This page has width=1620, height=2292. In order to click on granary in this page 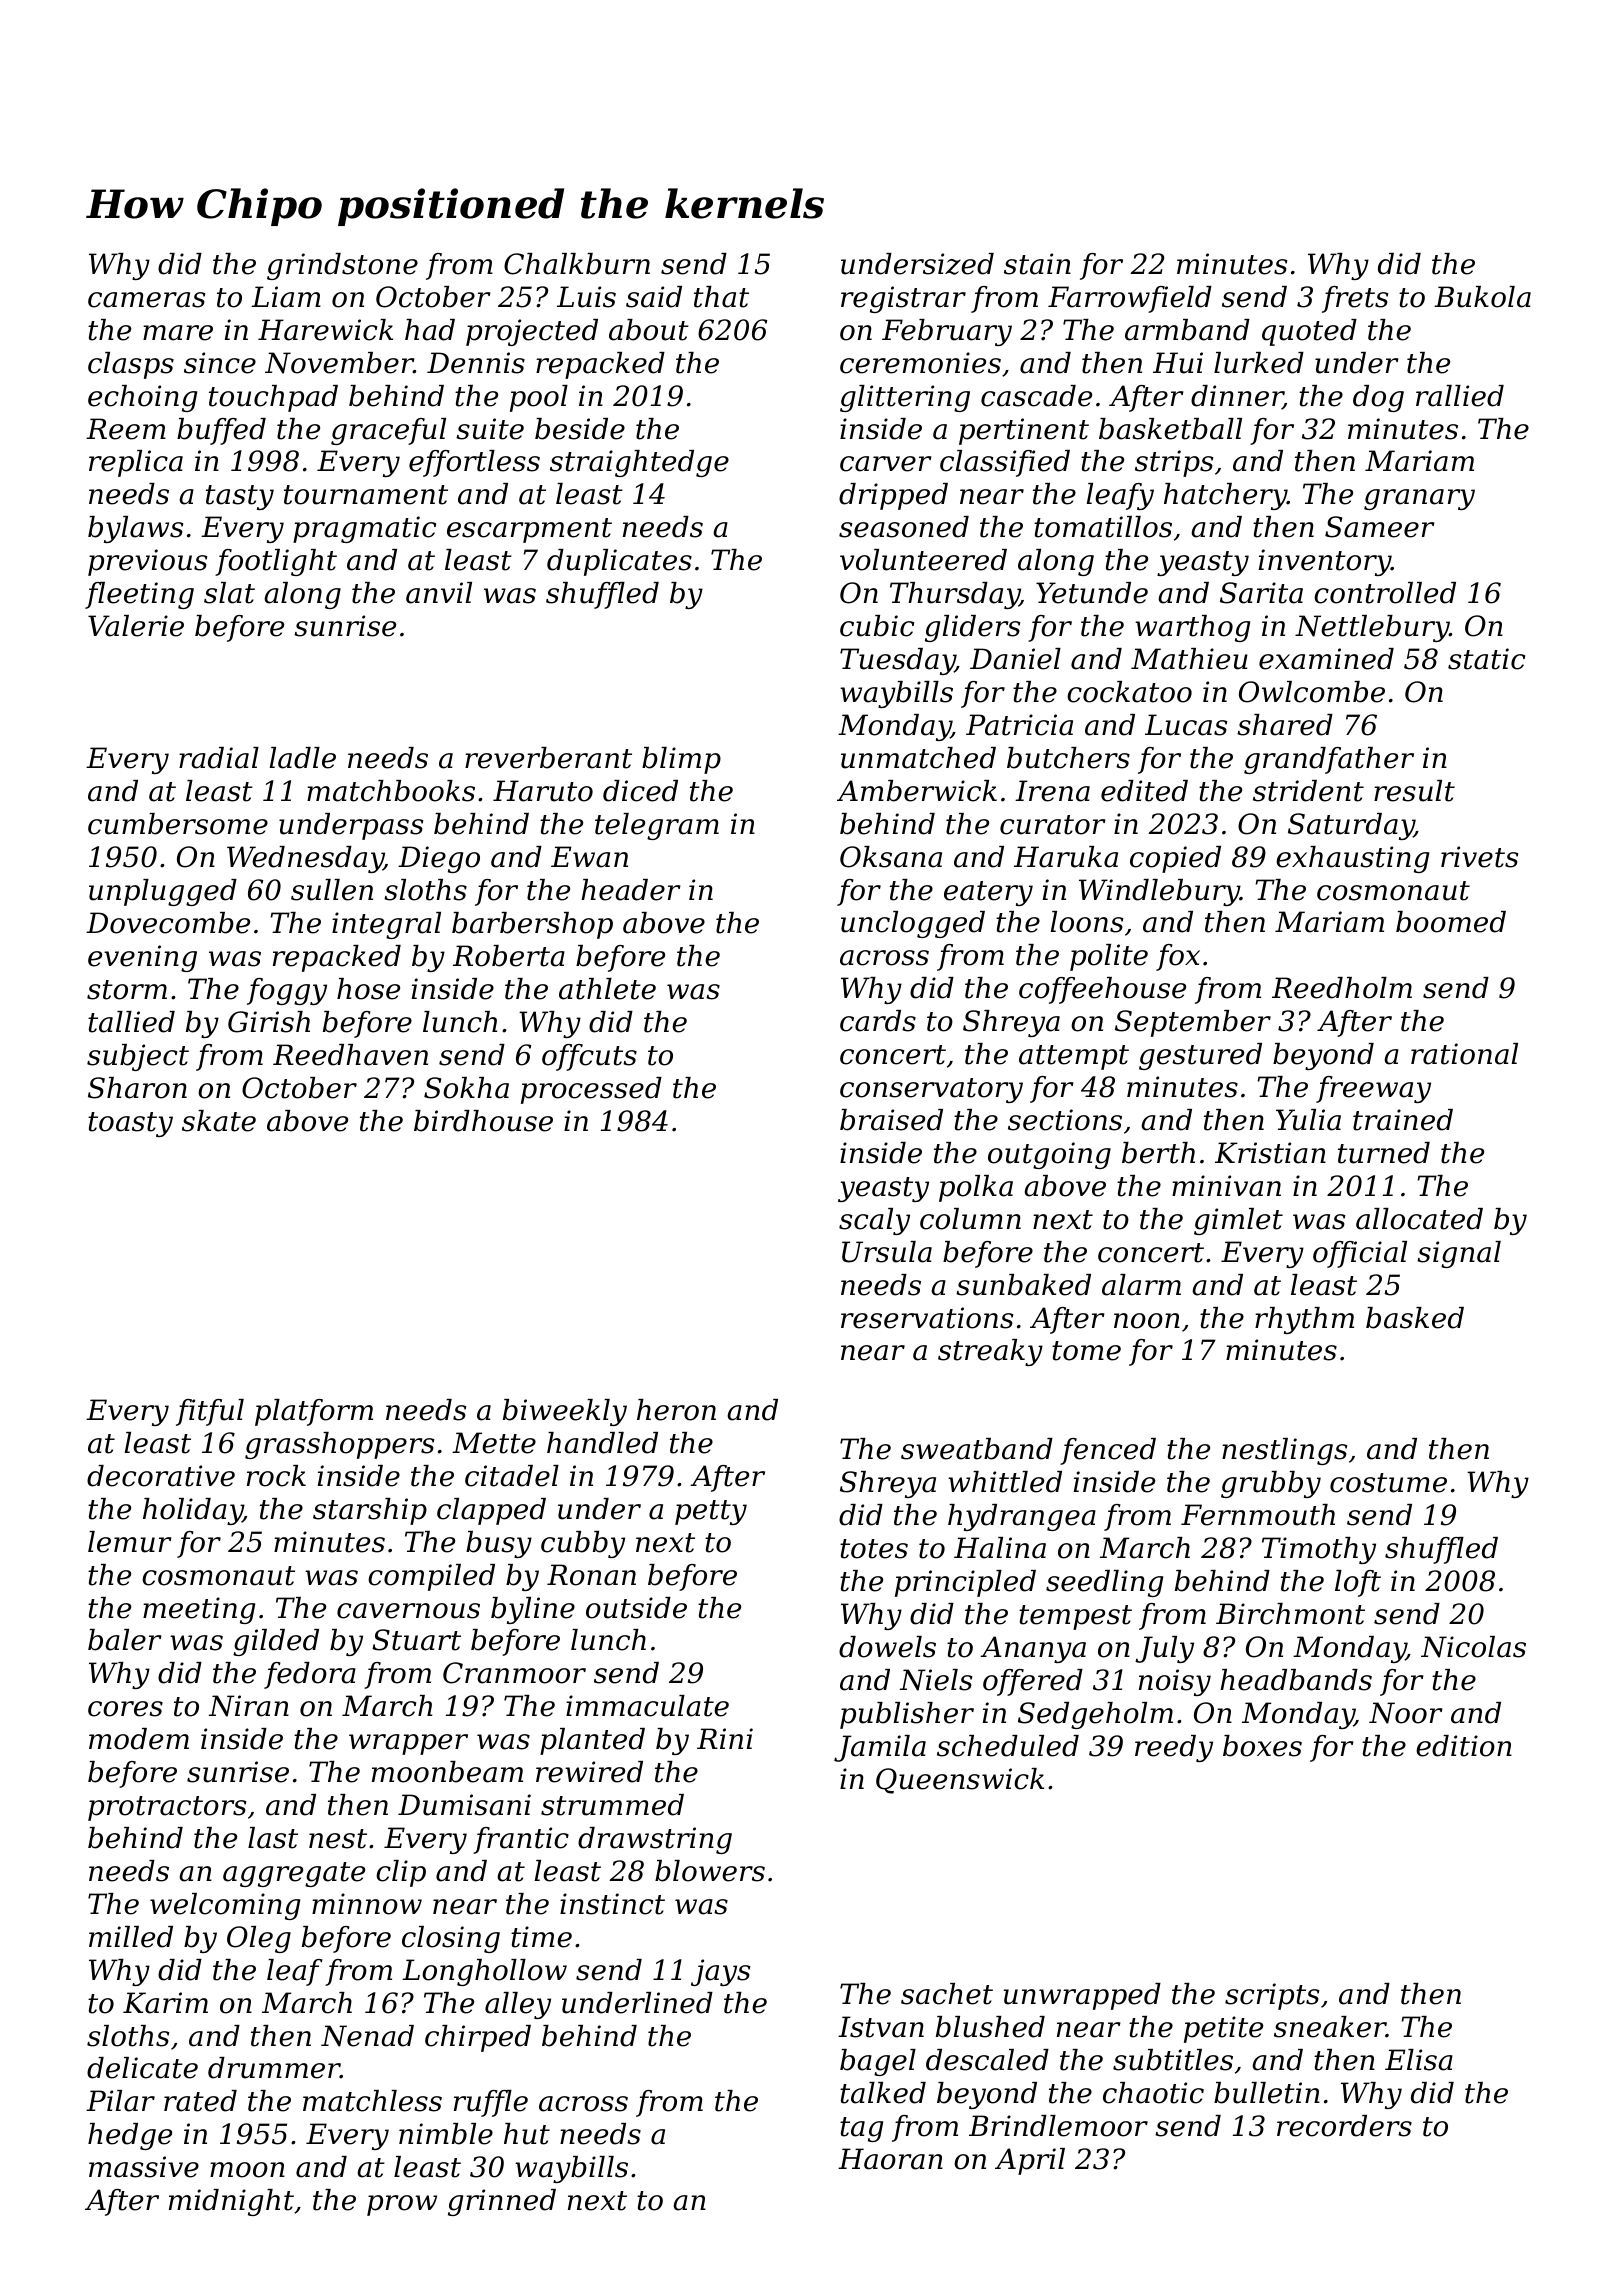, I will do `click(1419, 499)`.
